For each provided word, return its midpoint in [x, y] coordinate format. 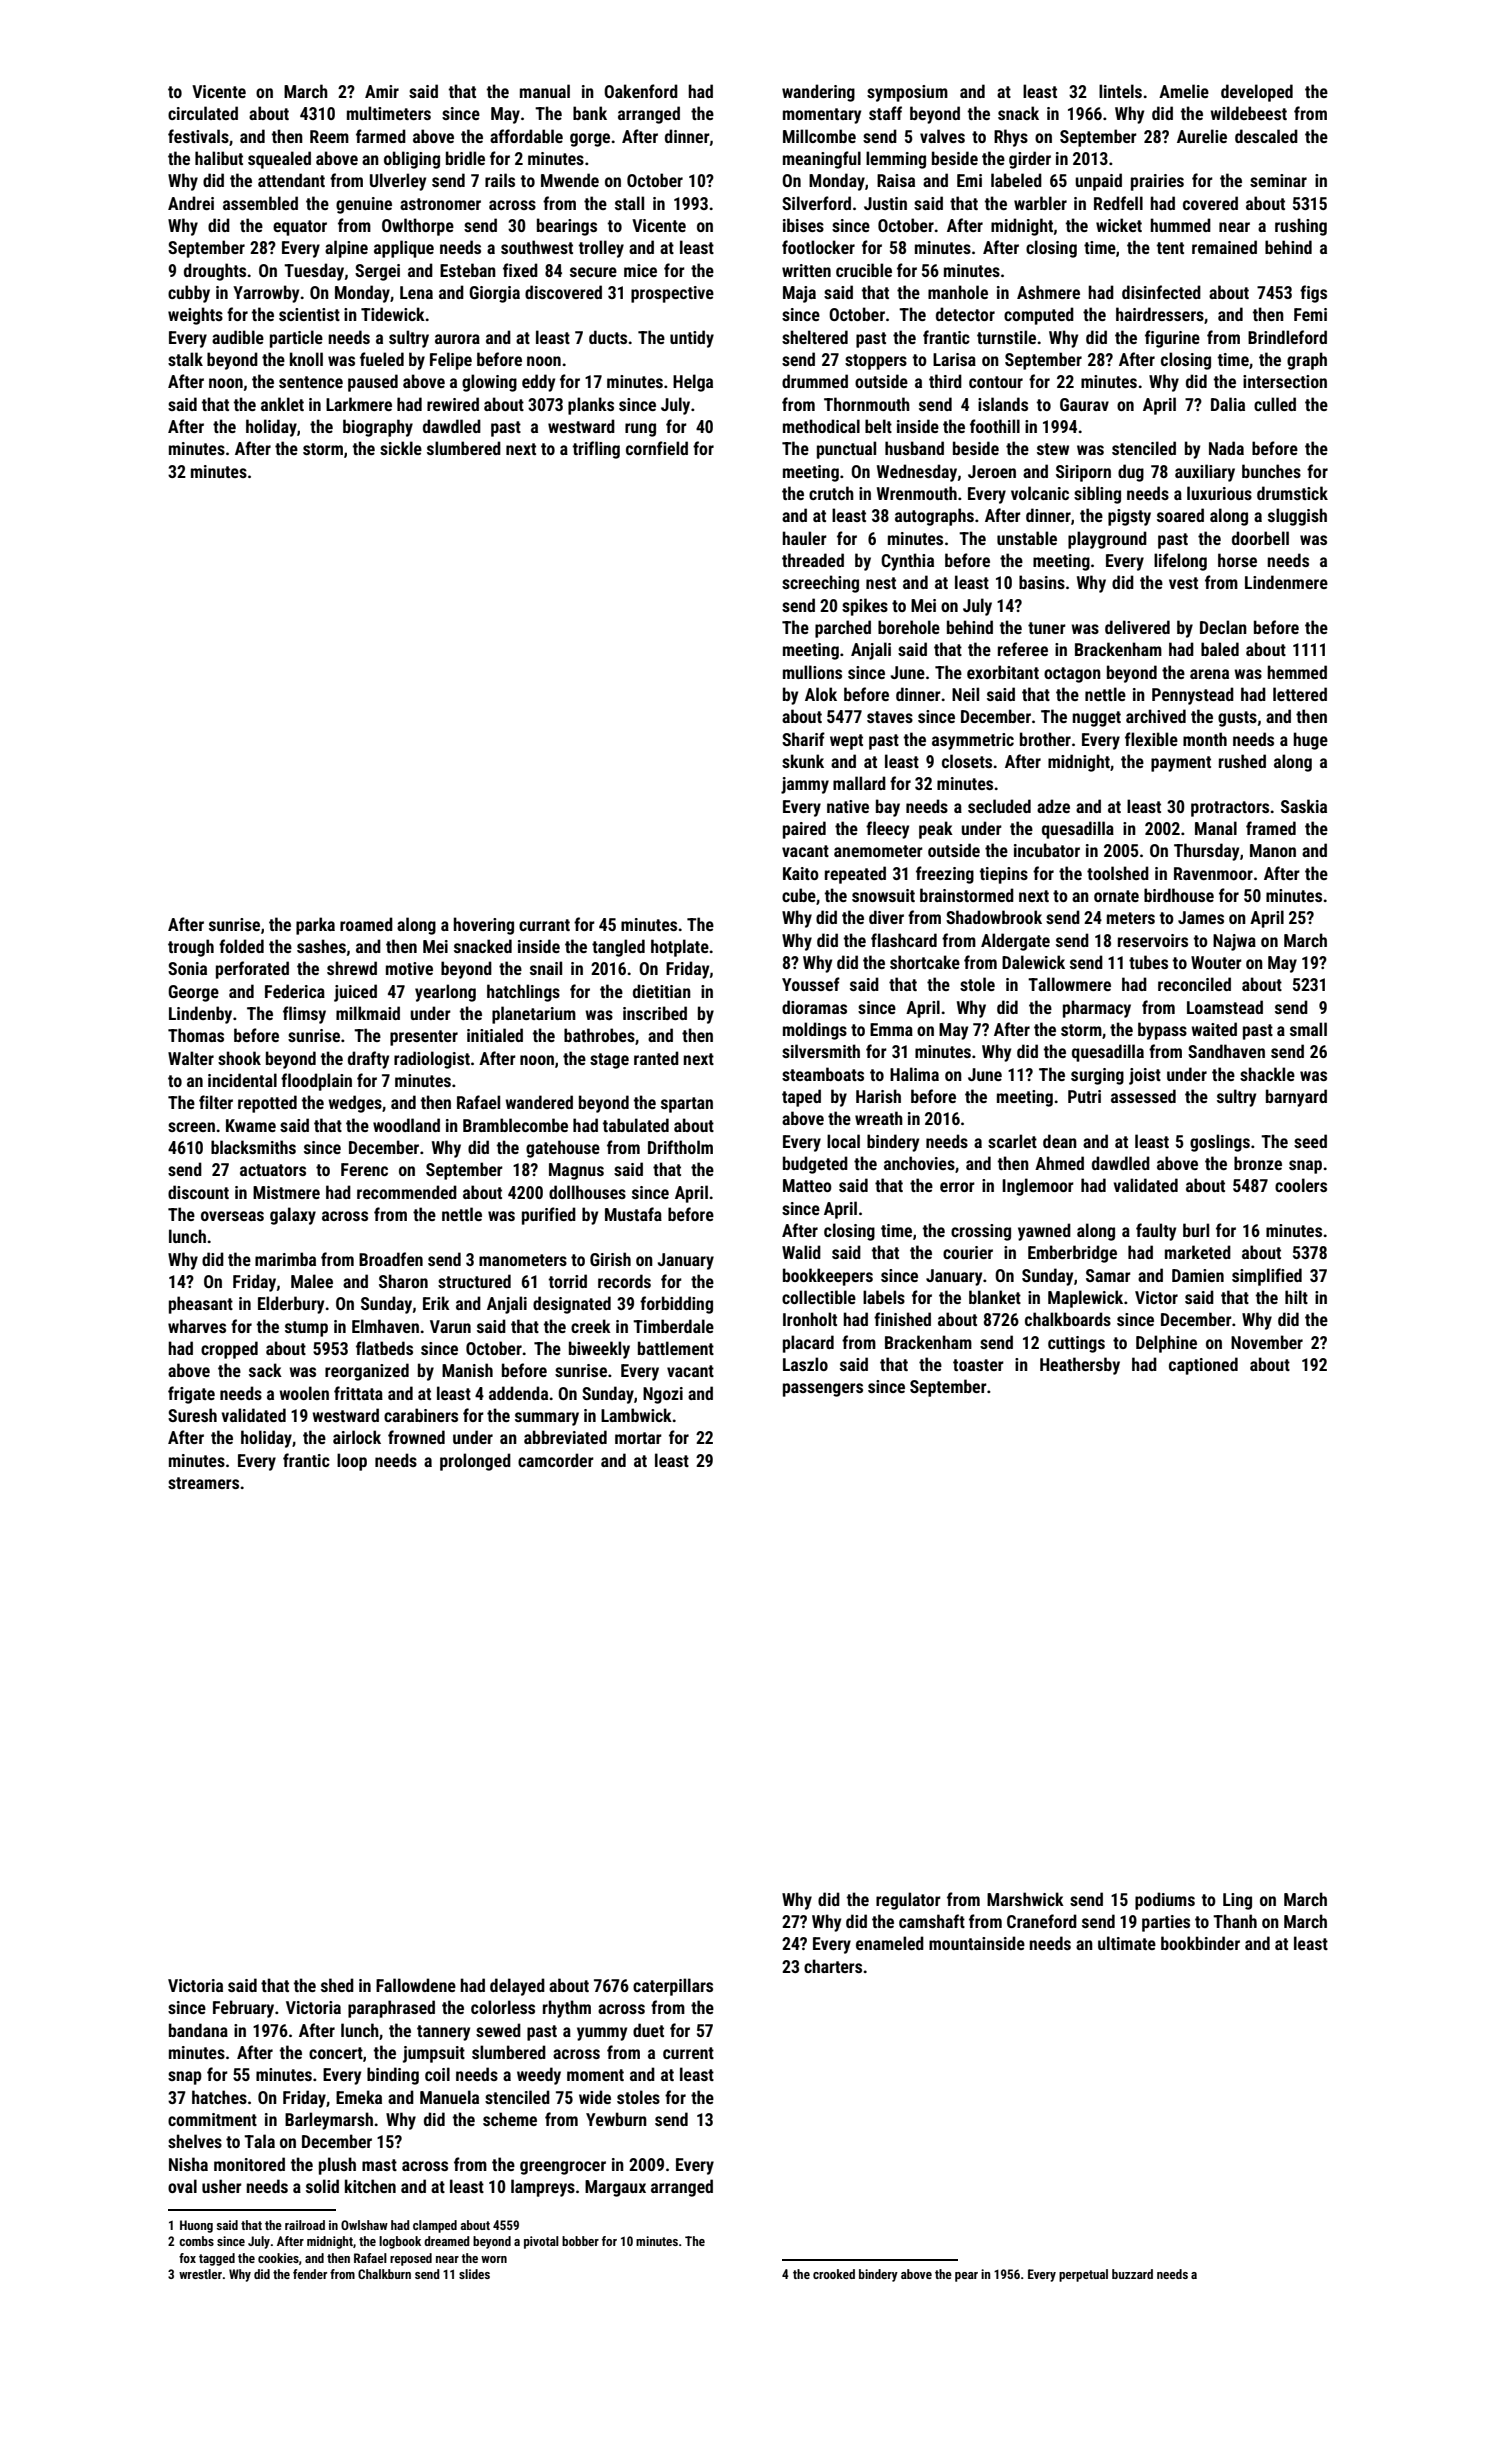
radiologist [432, 1060]
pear [966, 2277]
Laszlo [805, 1364]
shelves [195, 2141]
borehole [909, 627]
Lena [416, 292]
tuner [1047, 628]
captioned [1203, 1366]
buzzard [1132, 2274]
